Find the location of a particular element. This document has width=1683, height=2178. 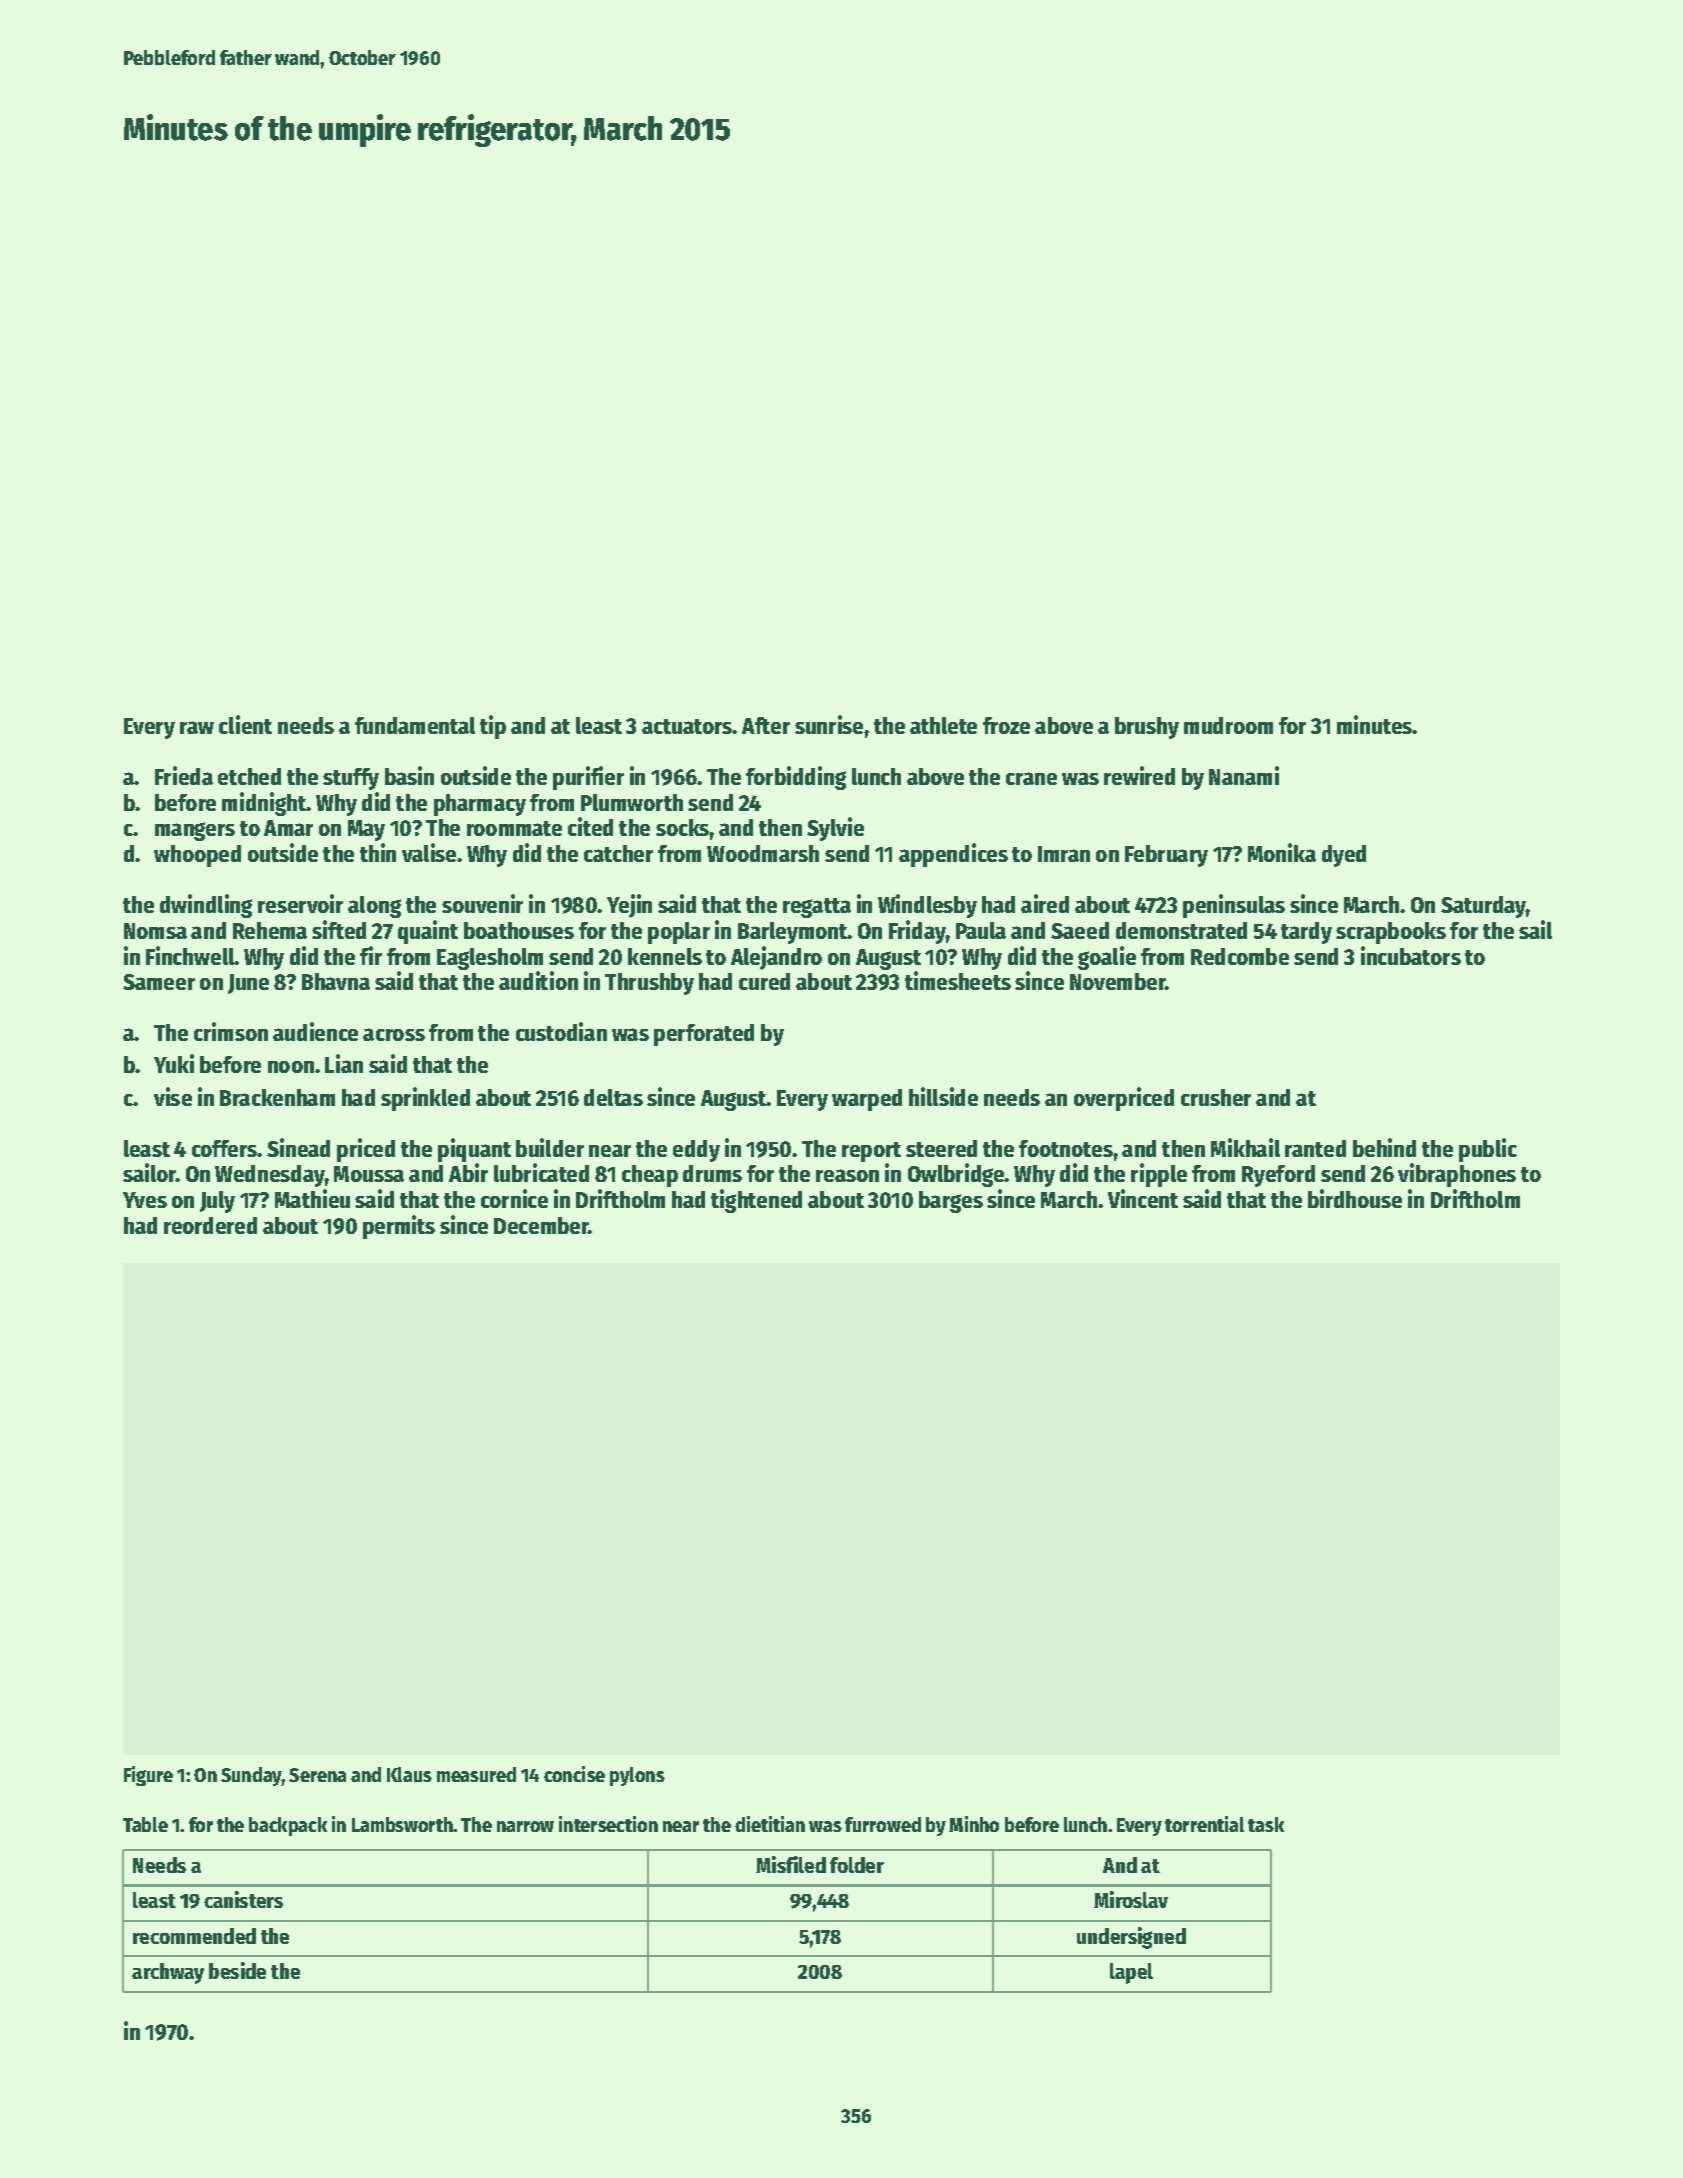

sprinkled is located at coordinates (425, 1099).
